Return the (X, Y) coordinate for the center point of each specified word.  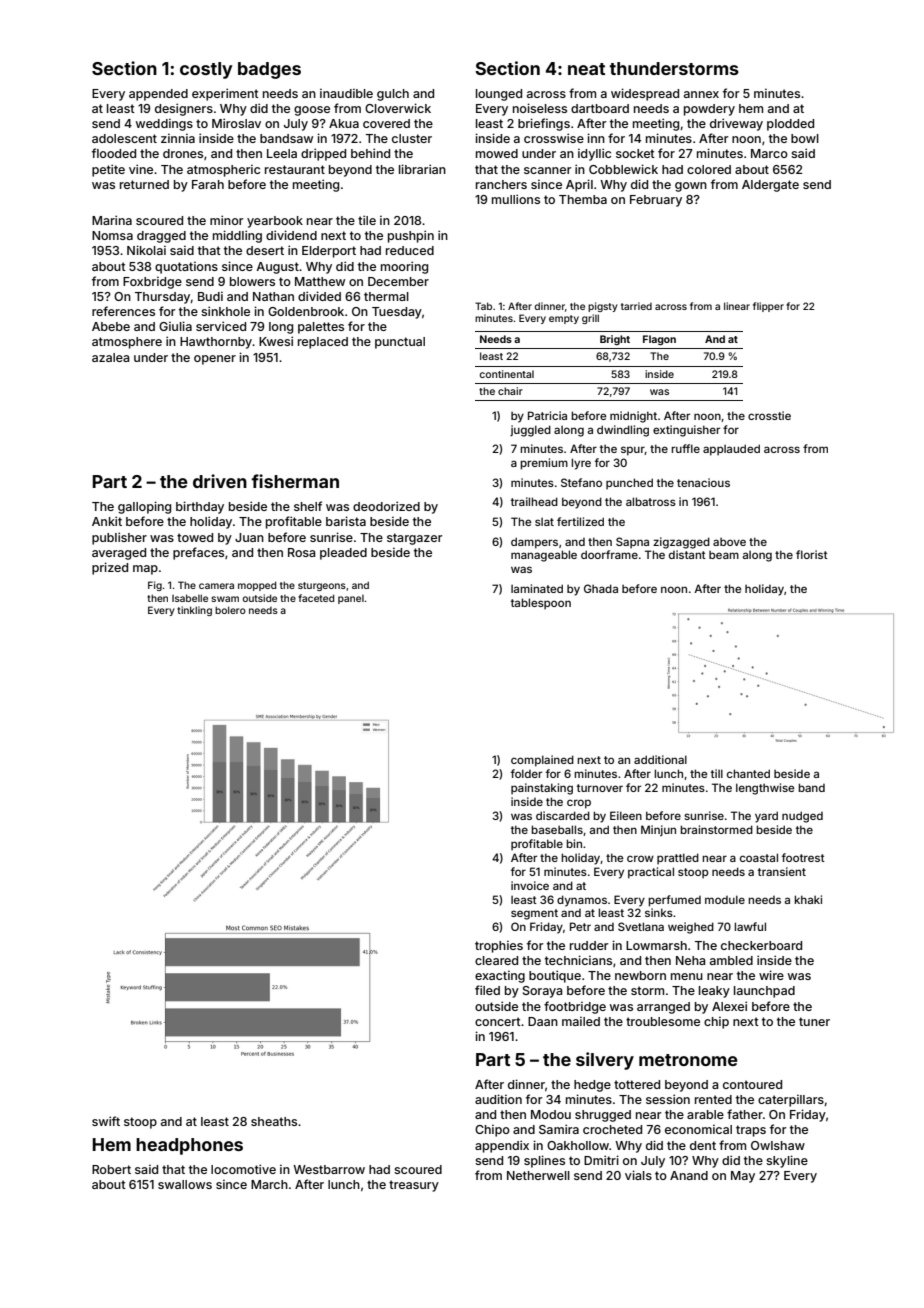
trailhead (534, 501)
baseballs (557, 829)
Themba (583, 199)
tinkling (194, 611)
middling (237, 236)
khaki (808, 899)
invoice (530, 885)
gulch (393, 95)
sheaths (274, 1121)
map (145, 570)
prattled (678, 859)
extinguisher (686, 431)
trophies (499, 946)
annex (701, 94)
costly (206, 70)
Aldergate (770, 186)
